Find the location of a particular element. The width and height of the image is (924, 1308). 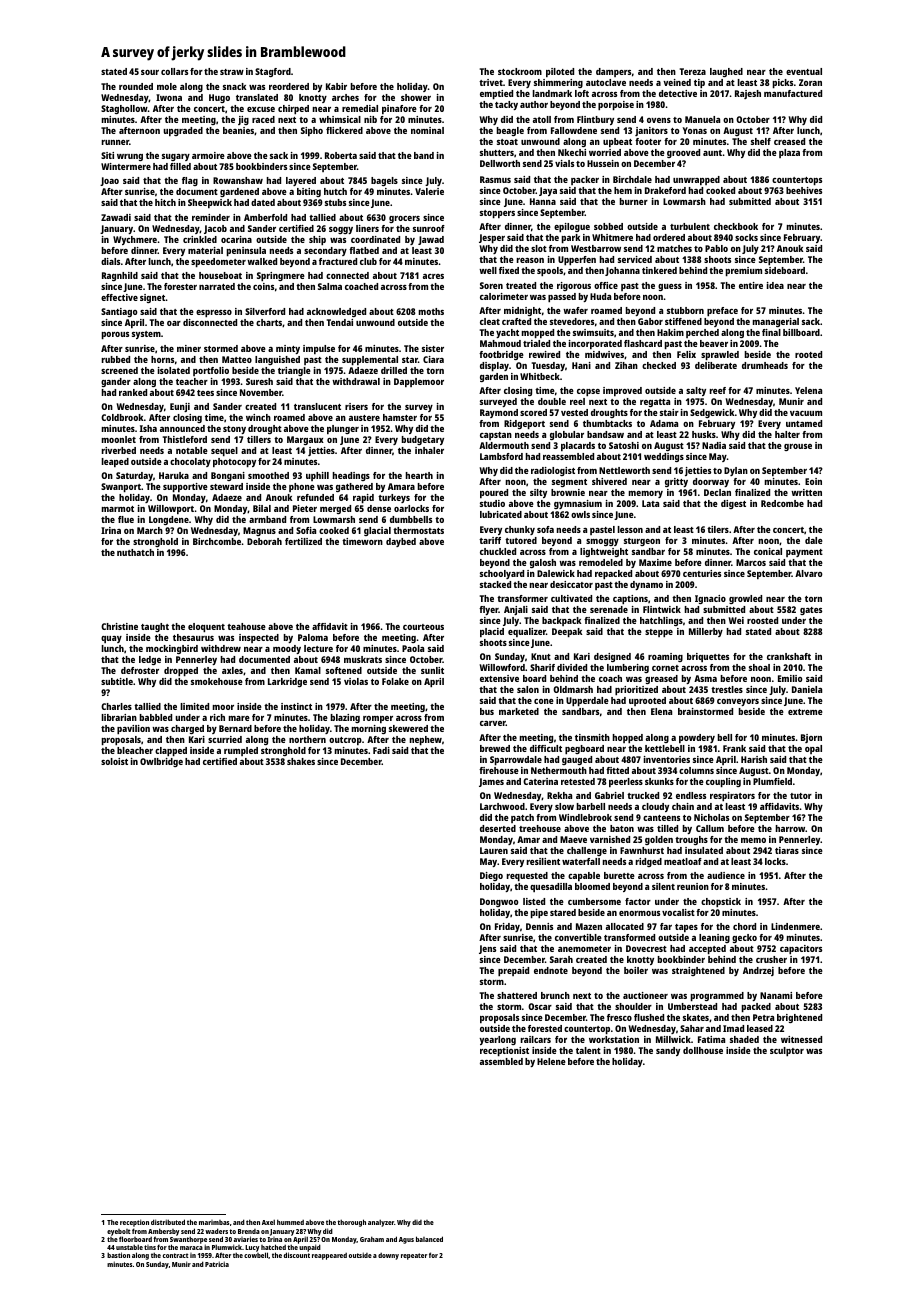

courteous is located at coordinates (423, 627).
